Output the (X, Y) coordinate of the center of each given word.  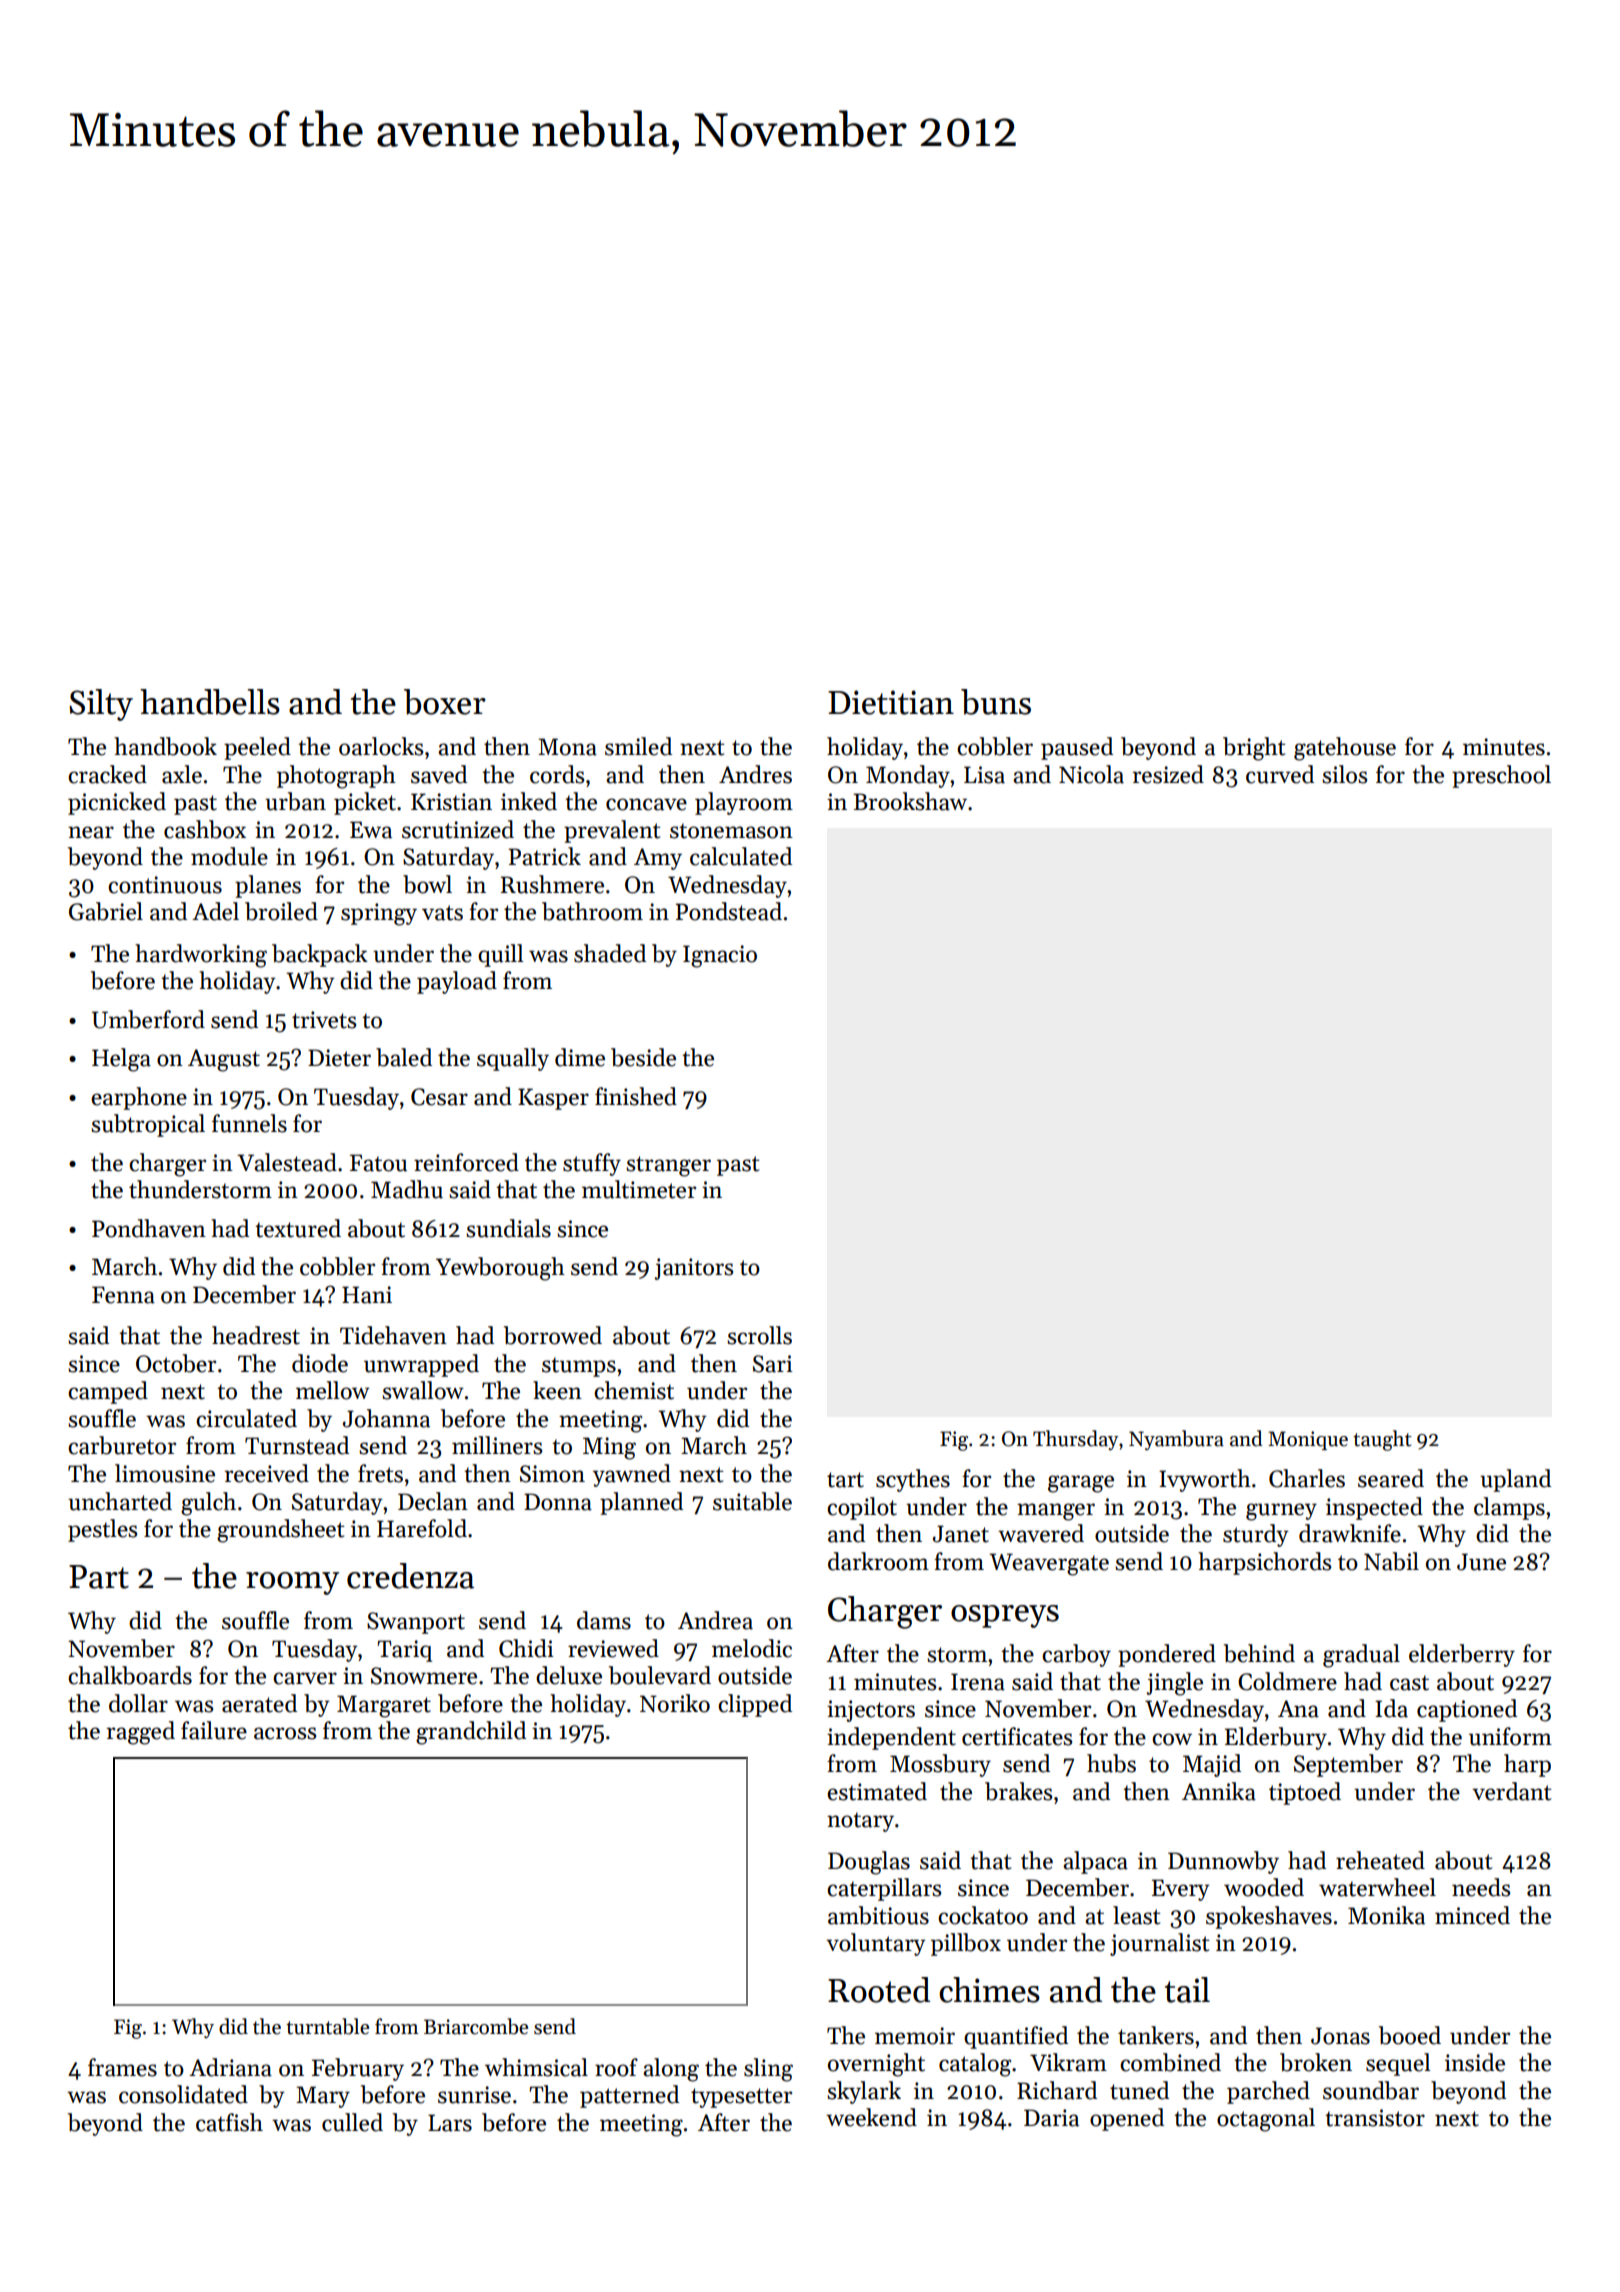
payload (457, 982)
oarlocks (381, 746)
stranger (668, 1166)
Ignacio (720, 956)
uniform (1510, 1736)
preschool (1501, 776)
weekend (871, 2117)
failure (214, 1730)
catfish (229, 2122)
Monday (908, 776)
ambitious (878, 1915)
